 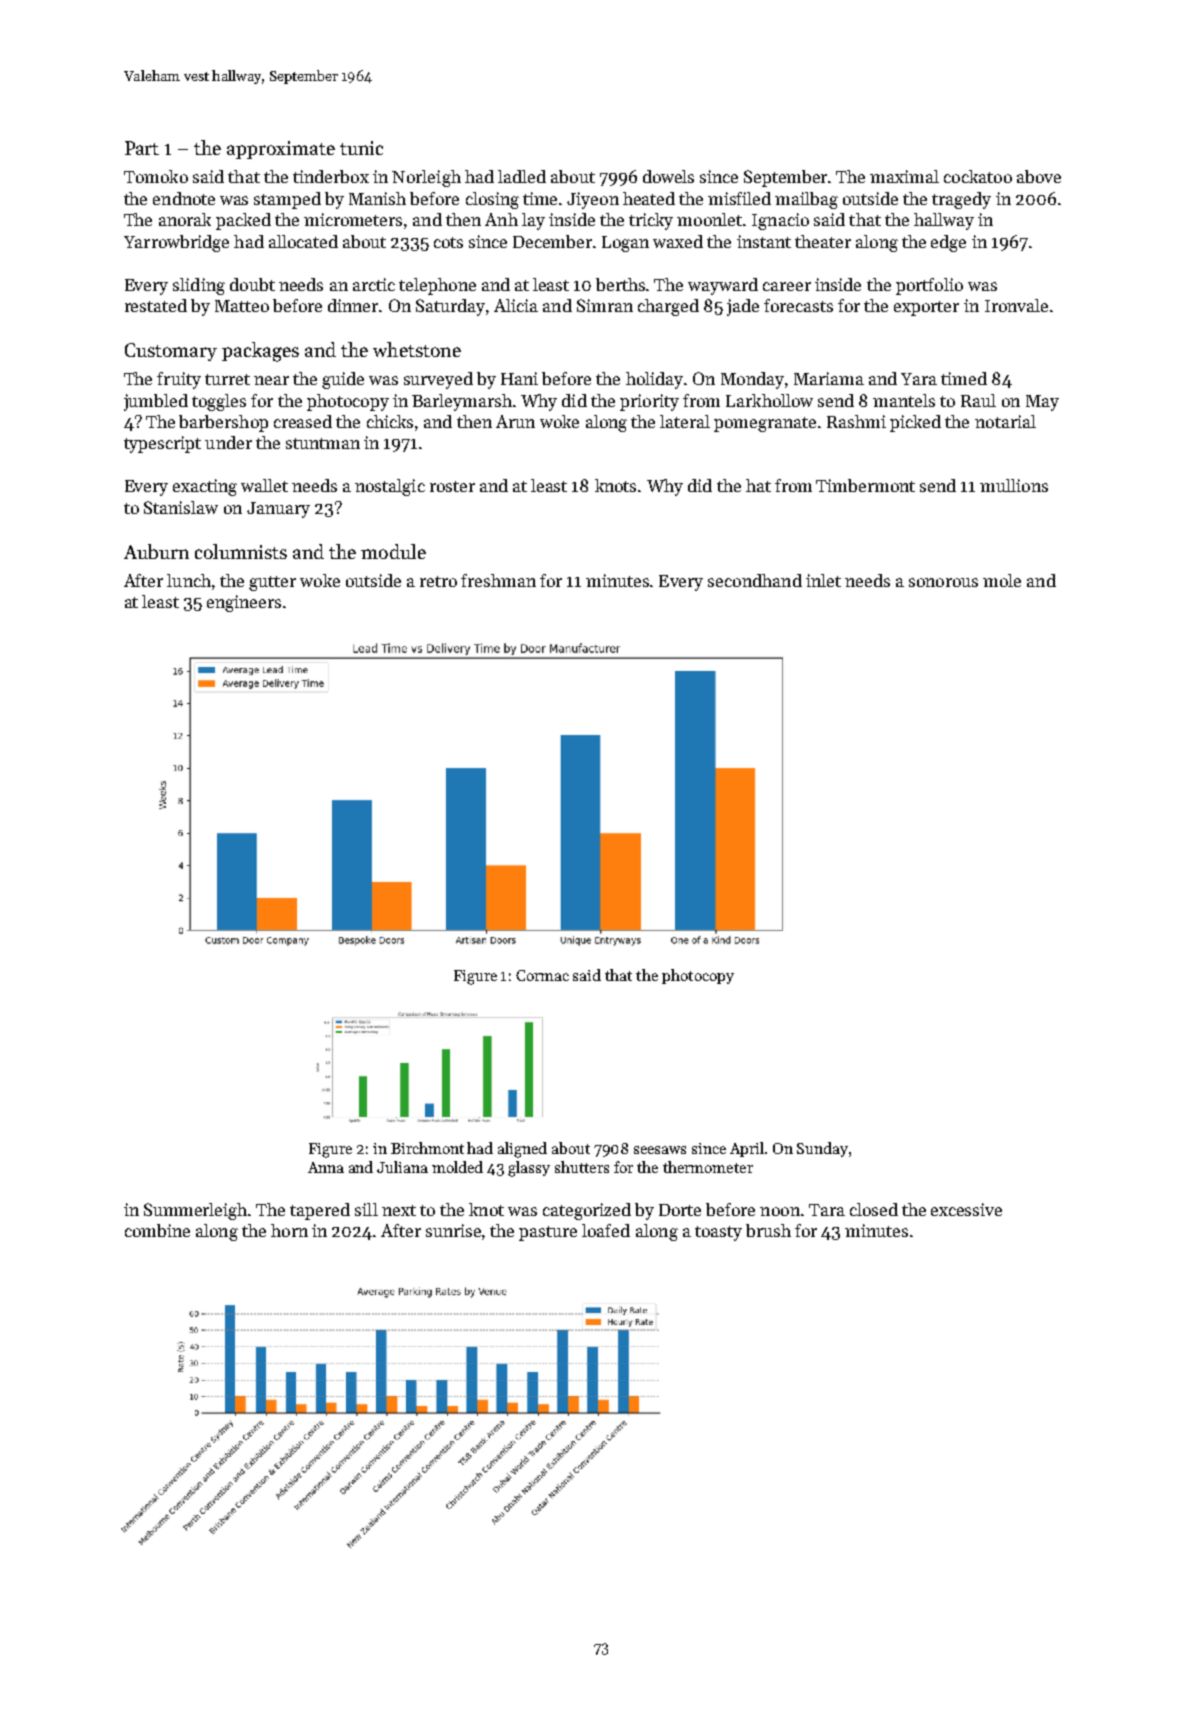 I want to click on Cormac, so click(x=542, y=975).
